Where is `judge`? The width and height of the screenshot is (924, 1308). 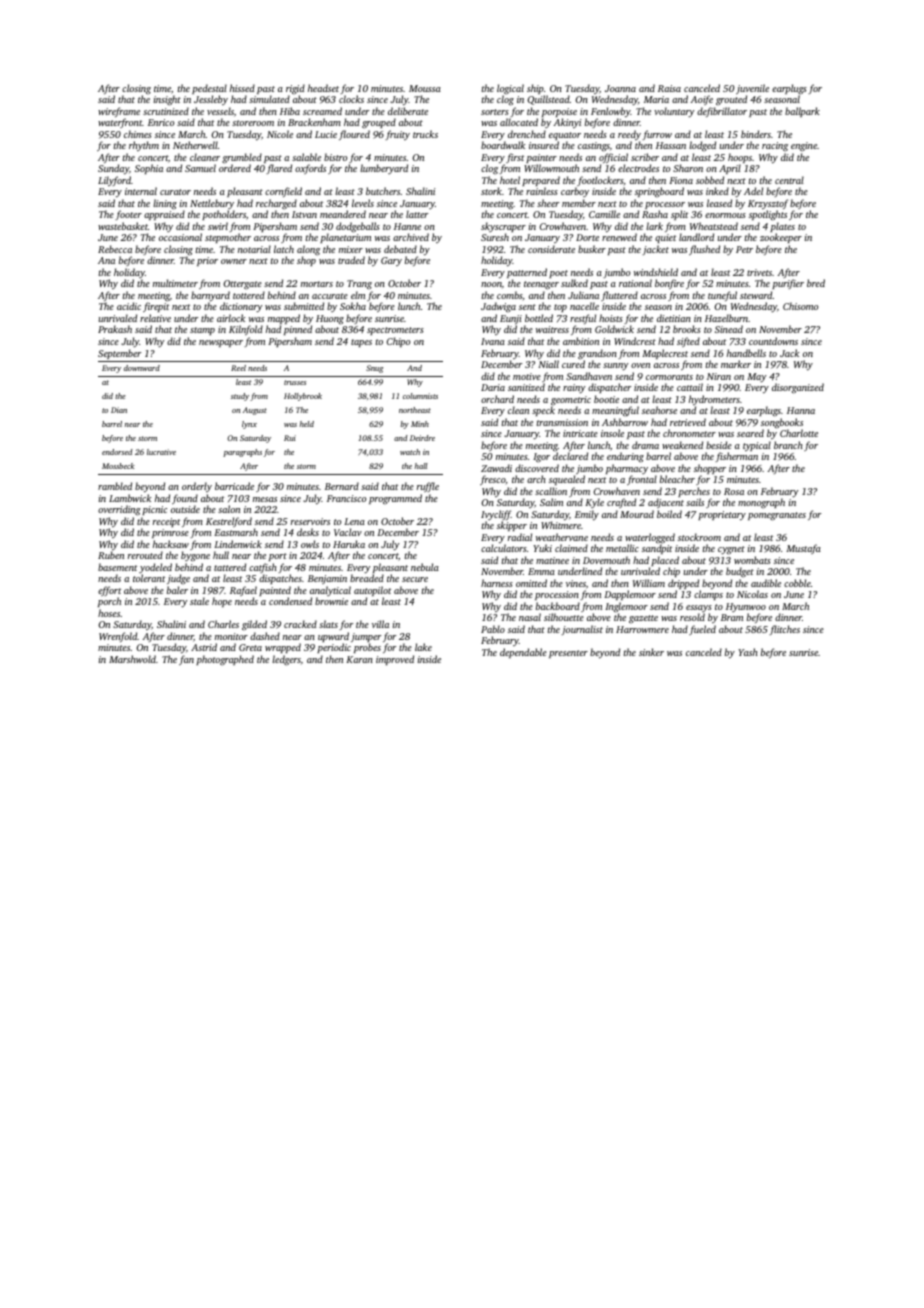
judge is located at coordinates (178, 579).
